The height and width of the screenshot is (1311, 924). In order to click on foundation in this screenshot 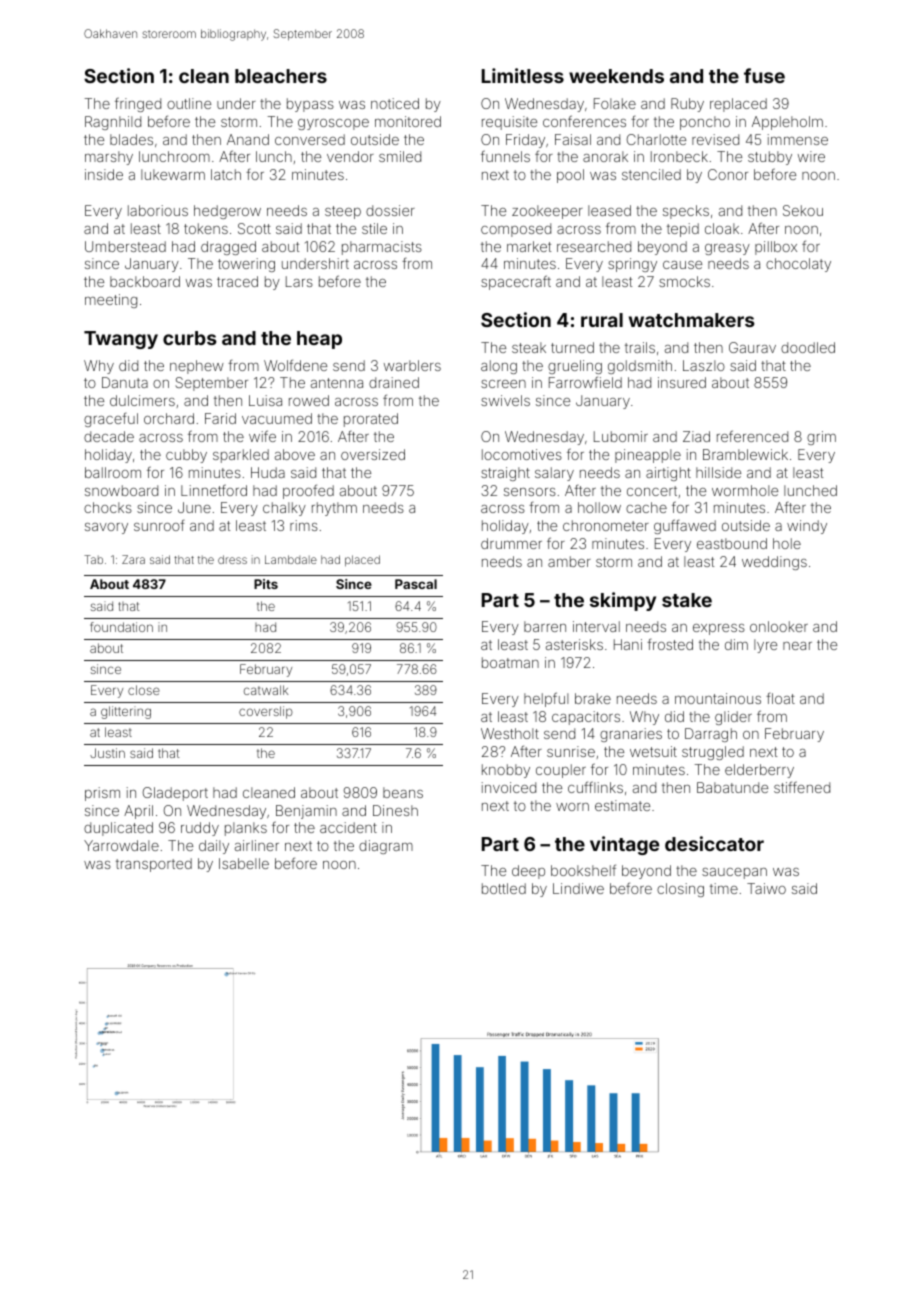, I will do `click(121, 627)`.
